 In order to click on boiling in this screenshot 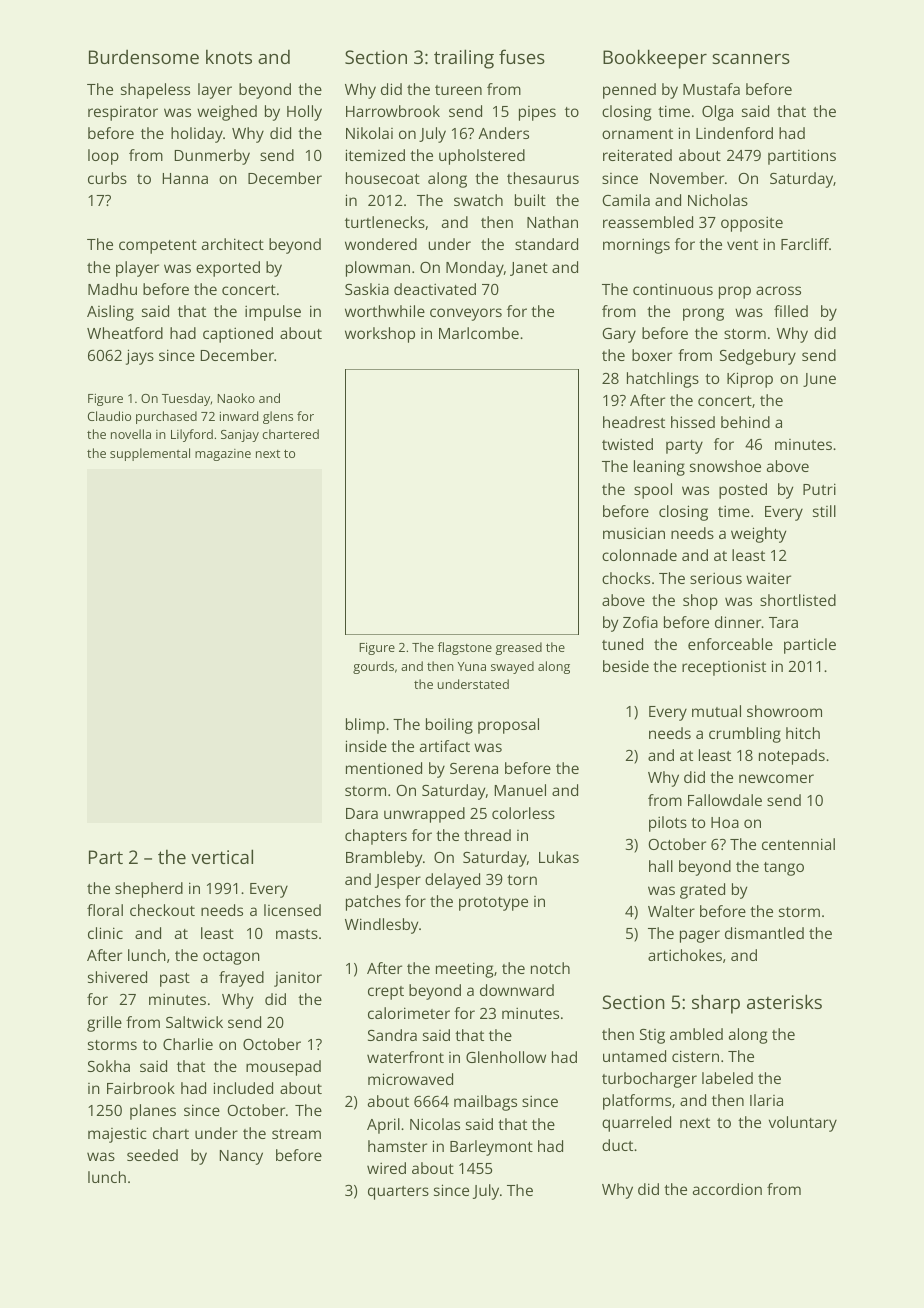, I will do `click(449, 726)`.
